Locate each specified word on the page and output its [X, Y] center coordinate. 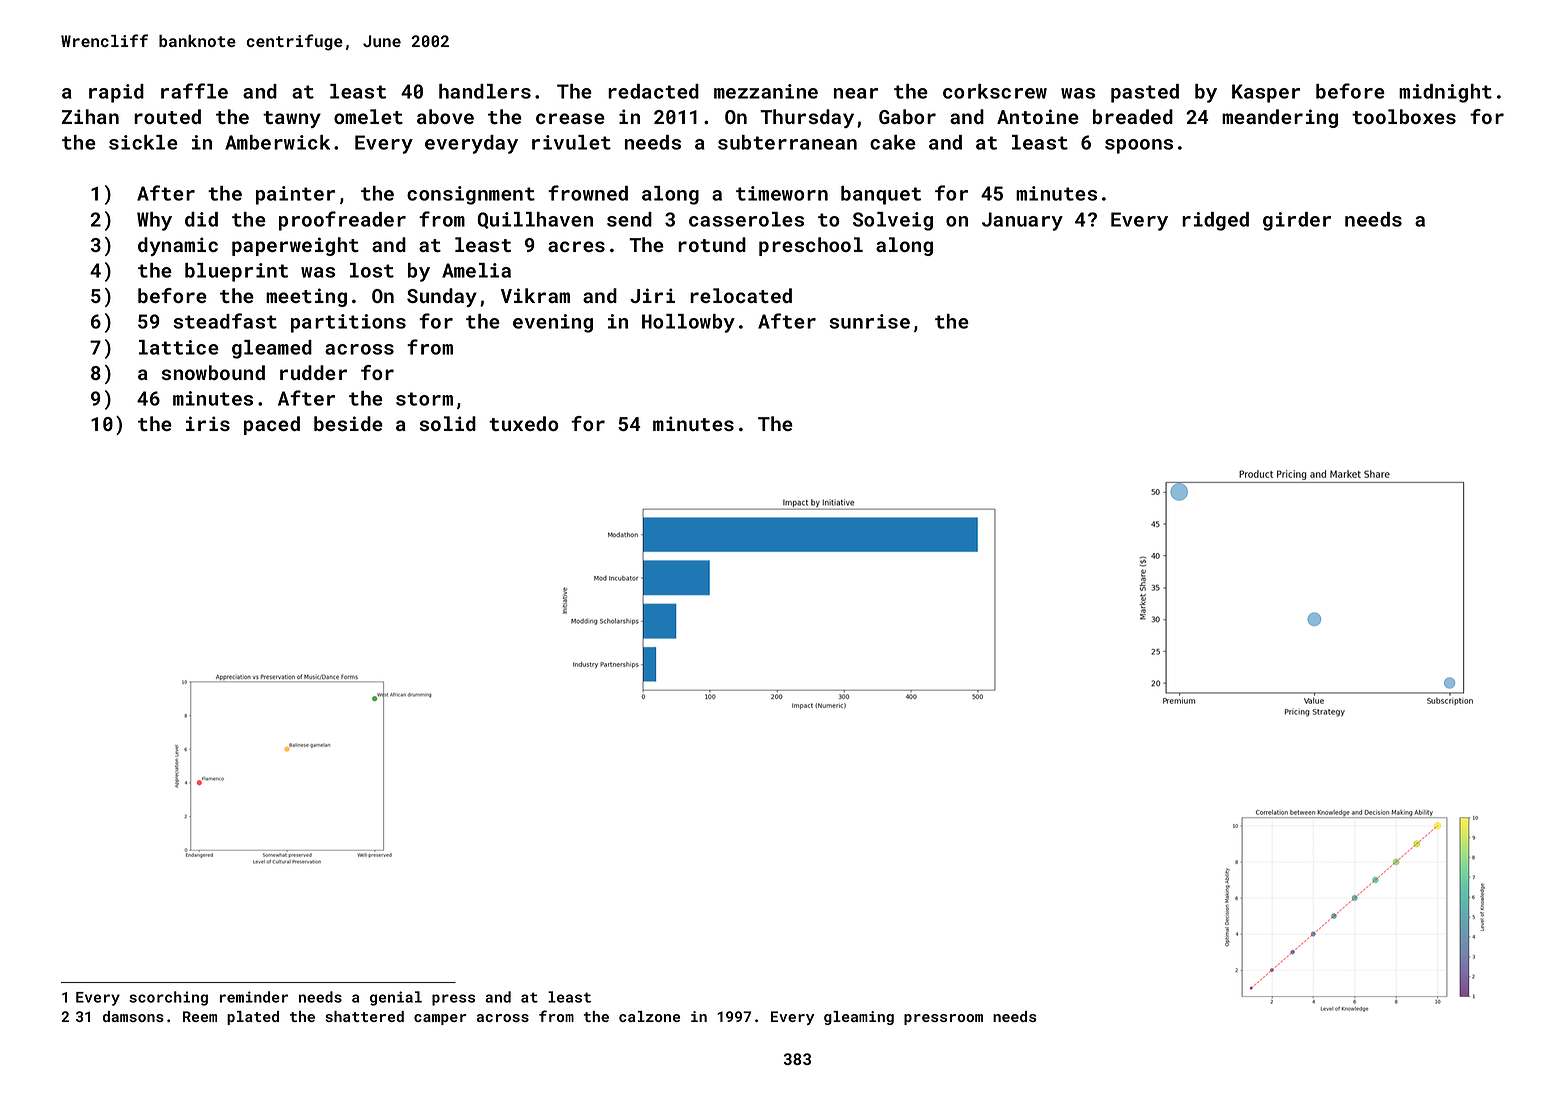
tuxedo [523, 423]
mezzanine [766, 91]
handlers [485, 91]
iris [208, 423]
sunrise [870, 321]
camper [440, 1019]
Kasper [1266, 93]
